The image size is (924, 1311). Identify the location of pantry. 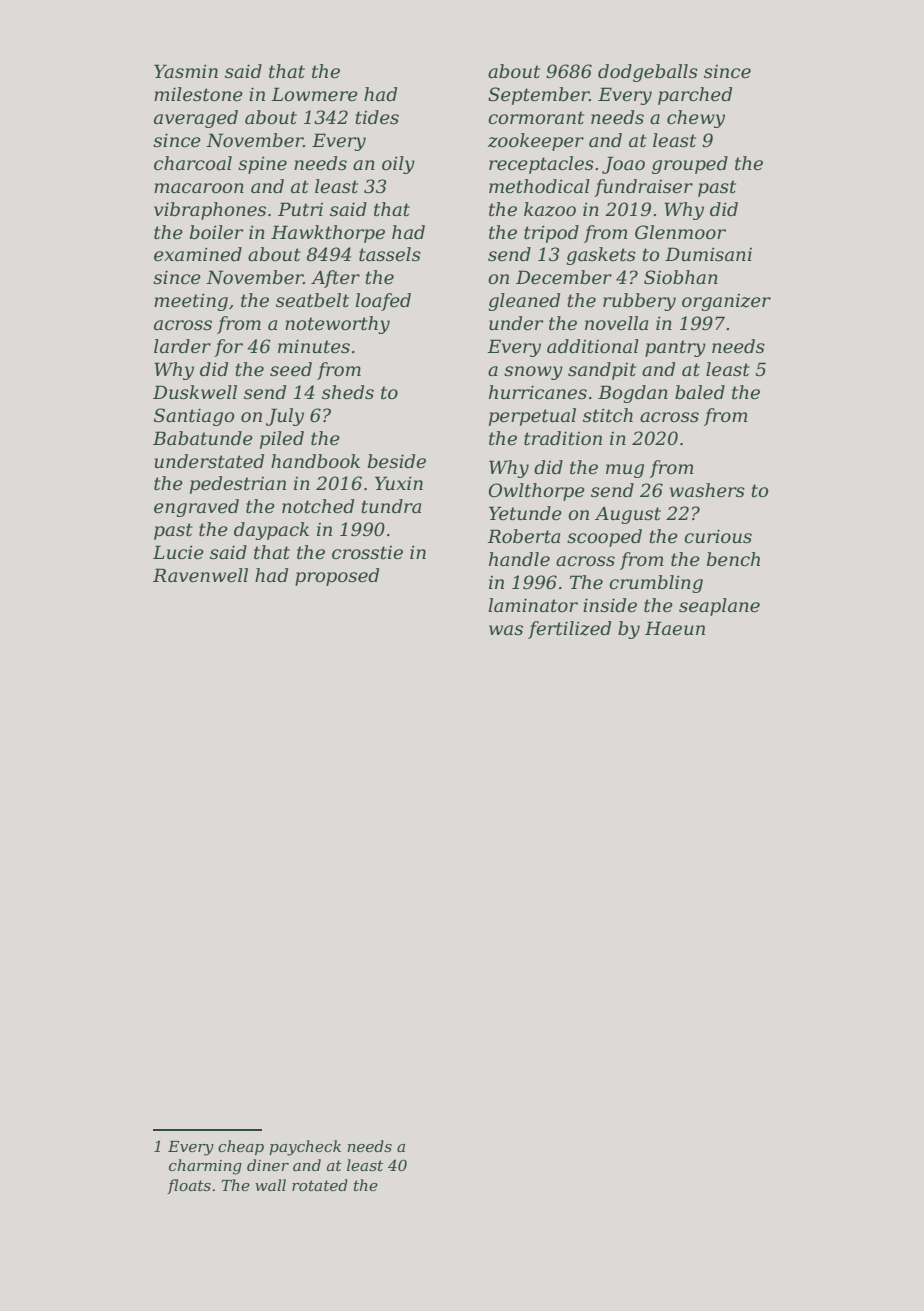
(675, 348).
